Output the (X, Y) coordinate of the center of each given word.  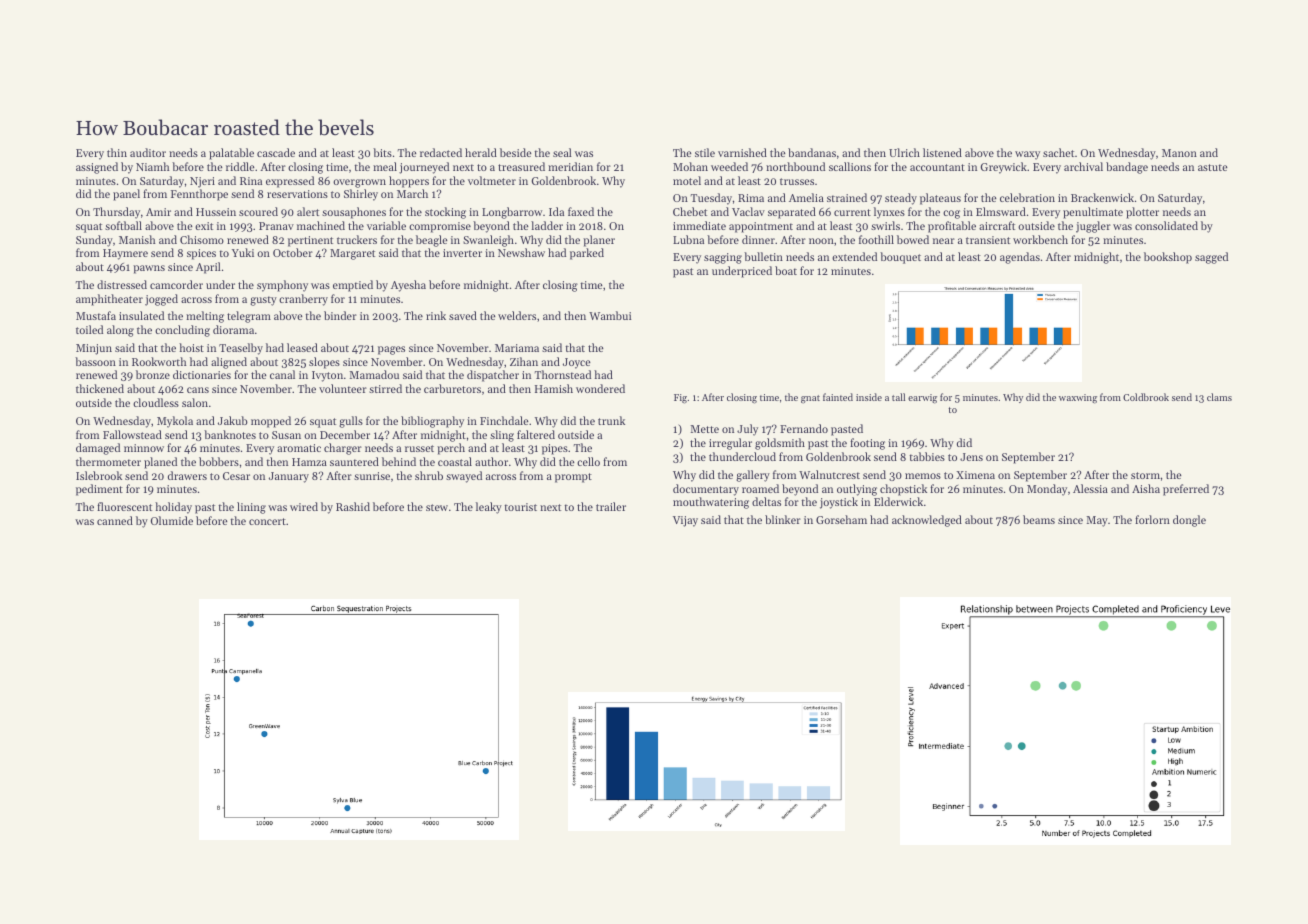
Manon (1179, 153)
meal (385, 166)
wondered (600, 388)
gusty (263, 301)
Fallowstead (132, 434)
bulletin (763, 256)
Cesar (236, 476)
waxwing (1078, 399)
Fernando (804, 428)
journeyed (424, 168)
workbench (1040, 239)
